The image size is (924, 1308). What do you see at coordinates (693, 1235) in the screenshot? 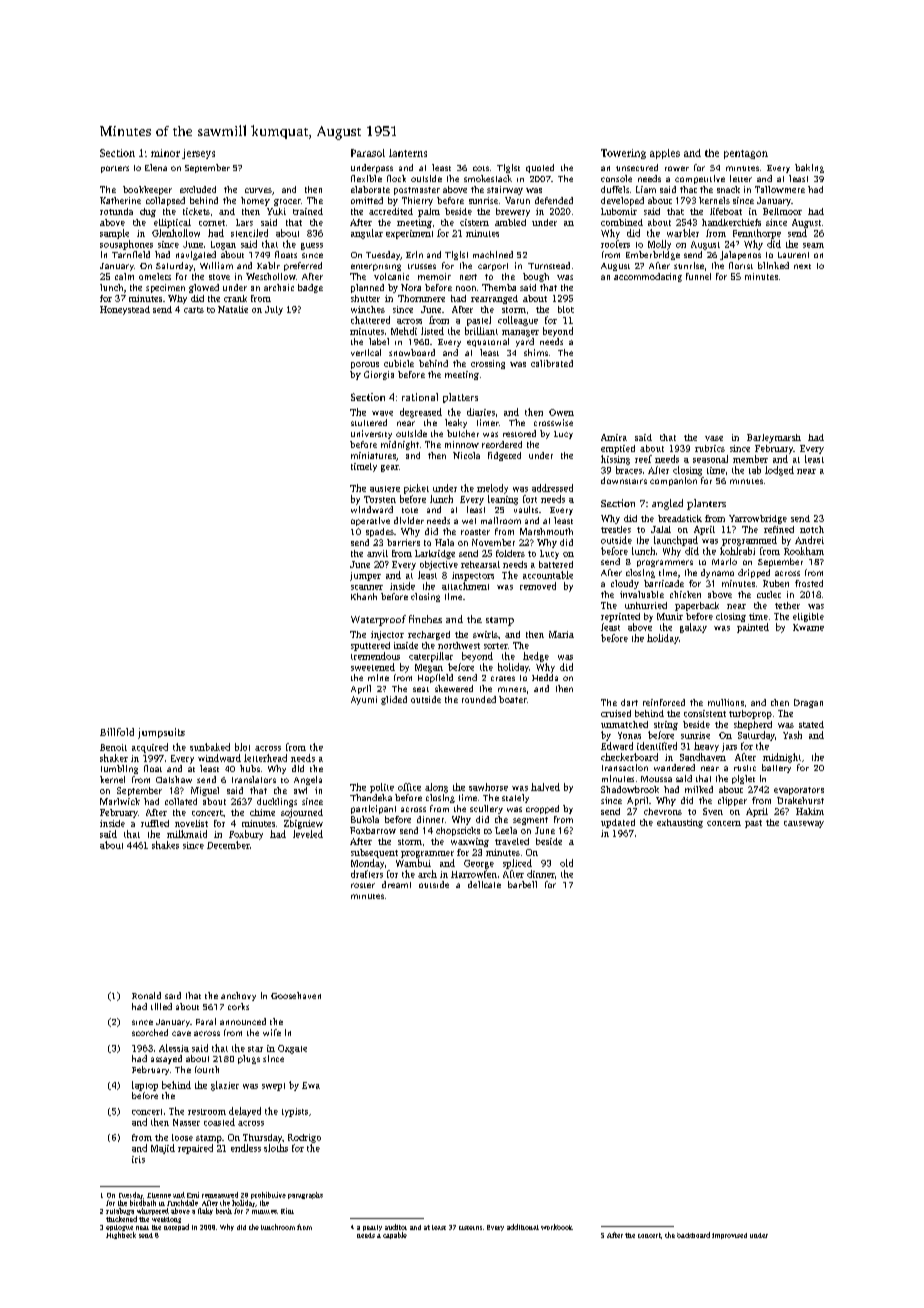
I see `backboard` at bounding box center [693, 1235].
